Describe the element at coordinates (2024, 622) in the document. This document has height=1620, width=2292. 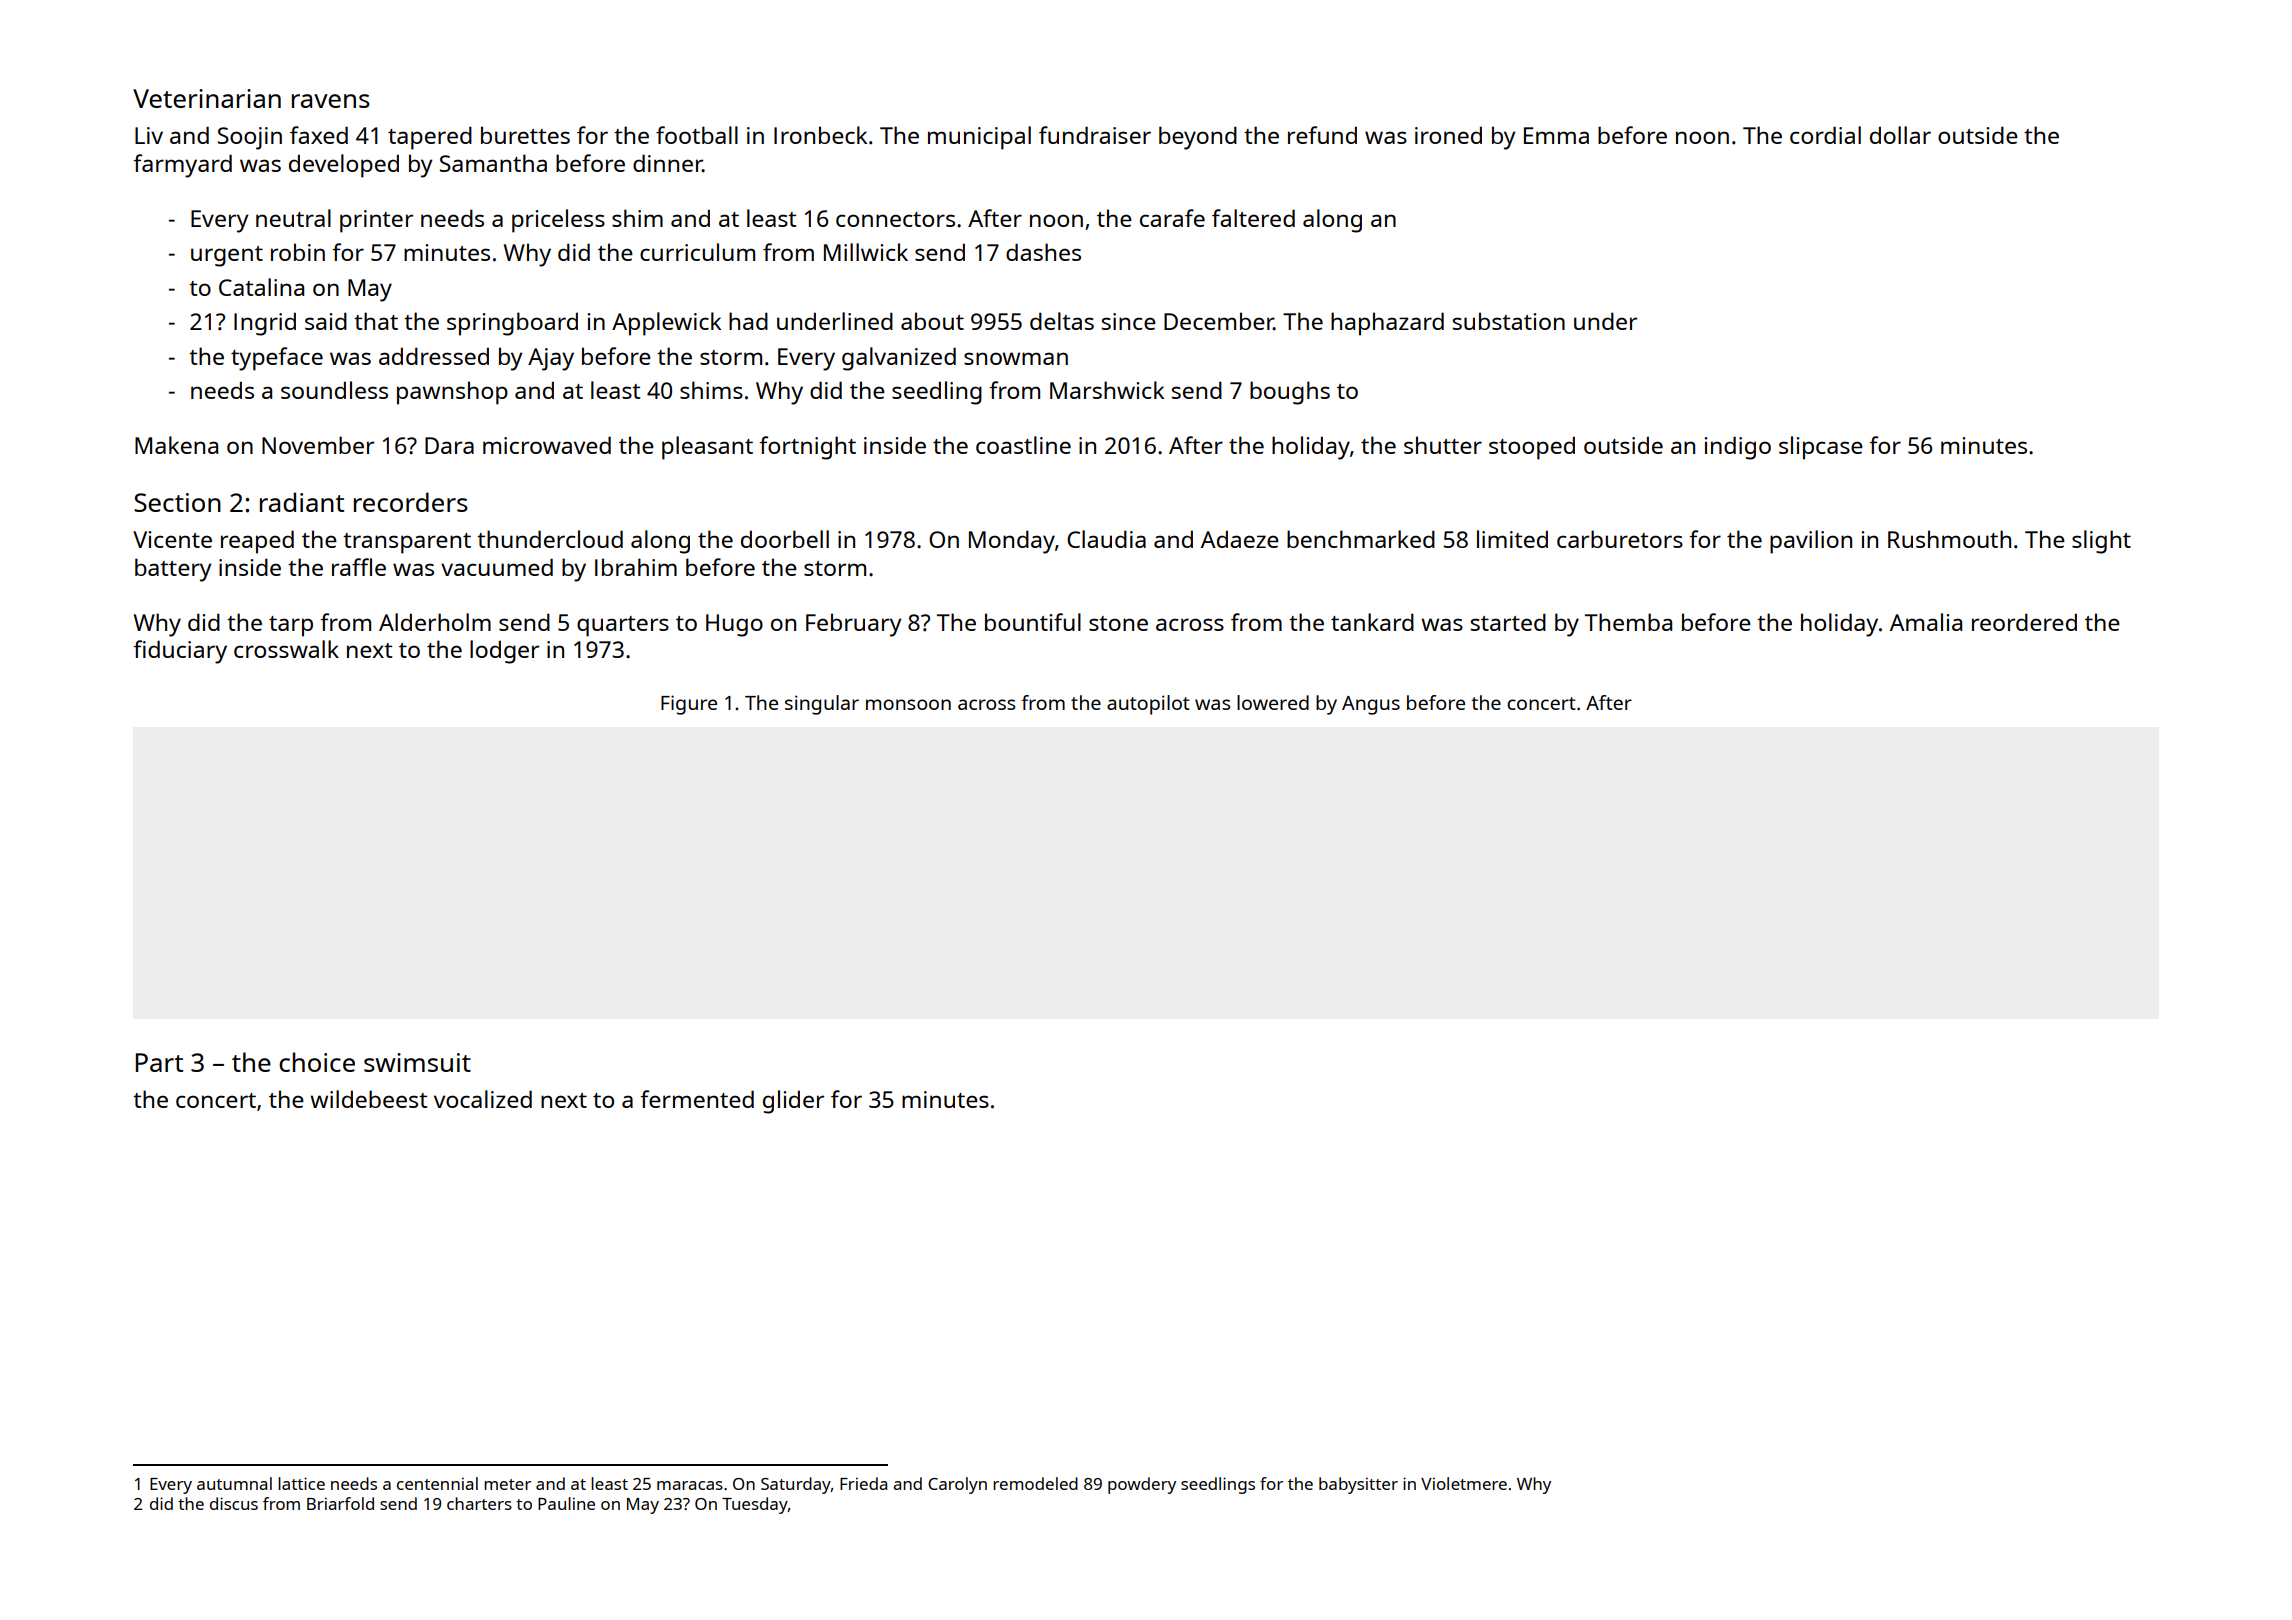
I see `reordered` at that location.
